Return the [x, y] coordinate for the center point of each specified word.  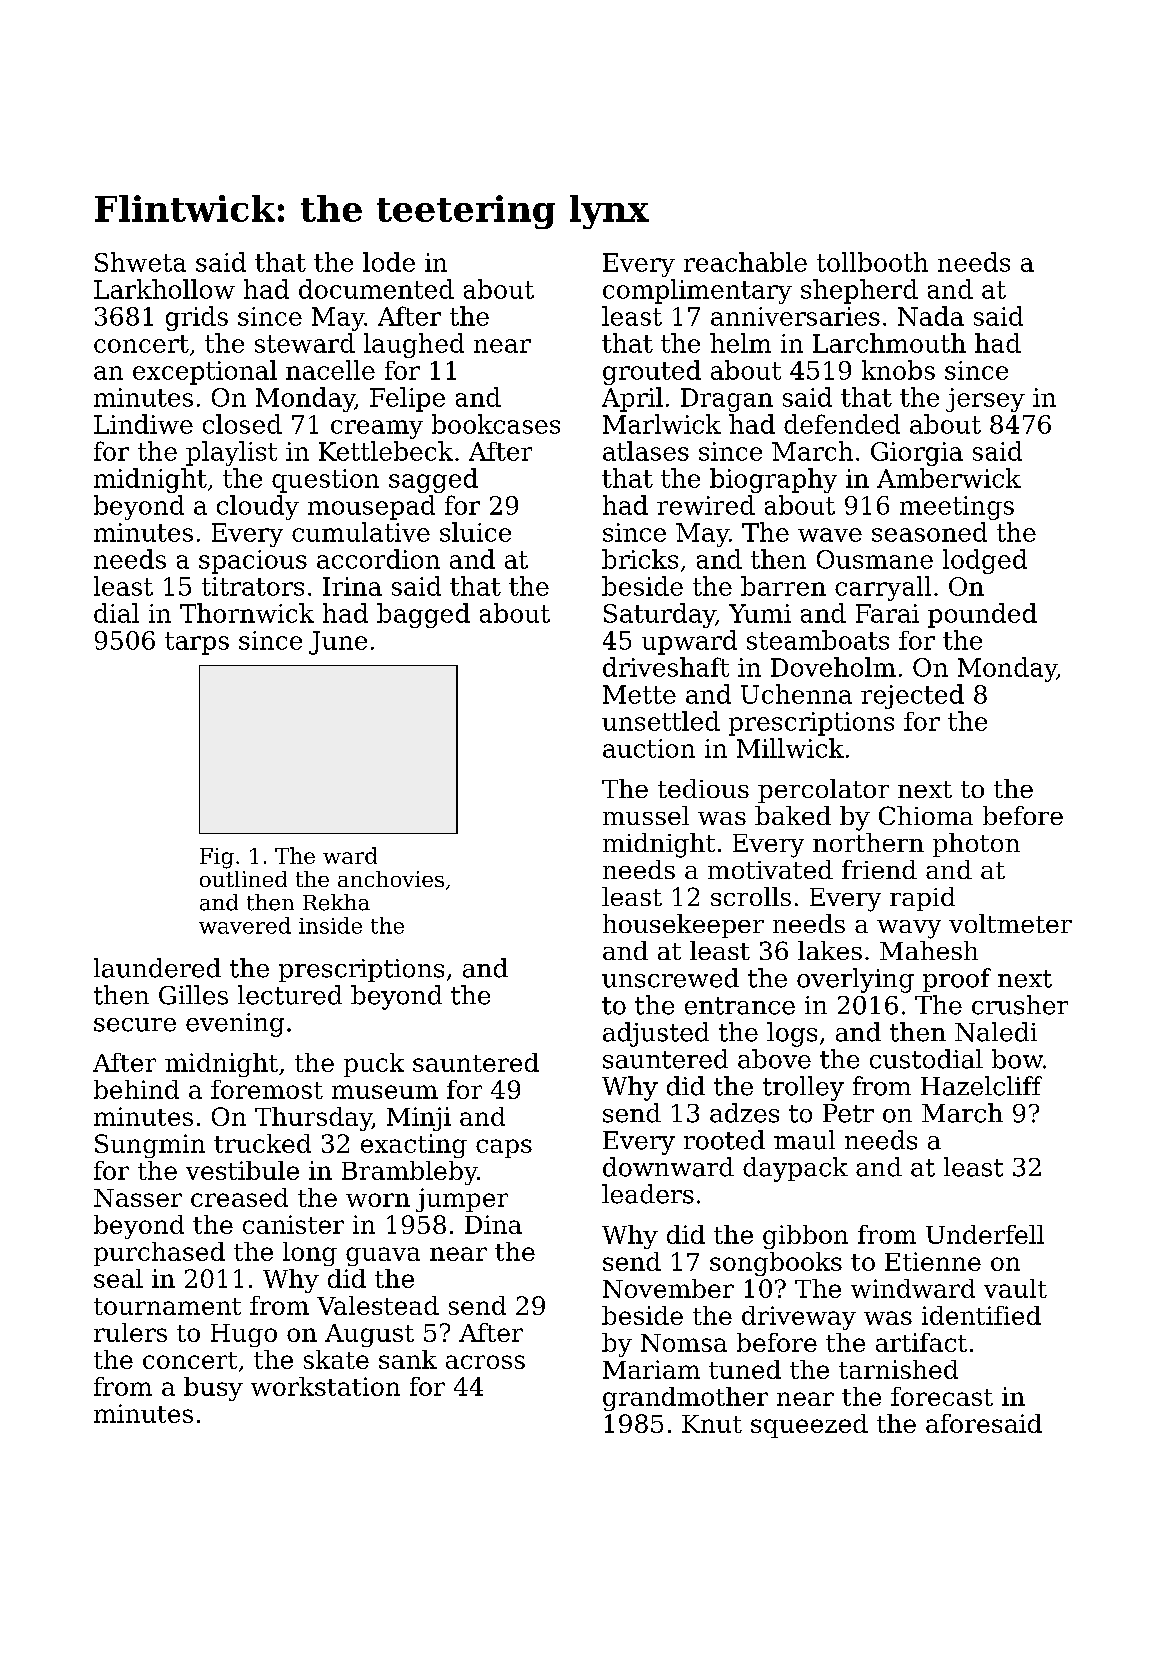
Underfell [985, 1234]
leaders [648, 1194]
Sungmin [150, 1146]
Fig [217, 858]
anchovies [391, 879]
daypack [795, 1169]
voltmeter [1010, 923]
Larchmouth [889, 343]
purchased [159, 1254]
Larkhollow [164, 289]
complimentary [697, 291]
